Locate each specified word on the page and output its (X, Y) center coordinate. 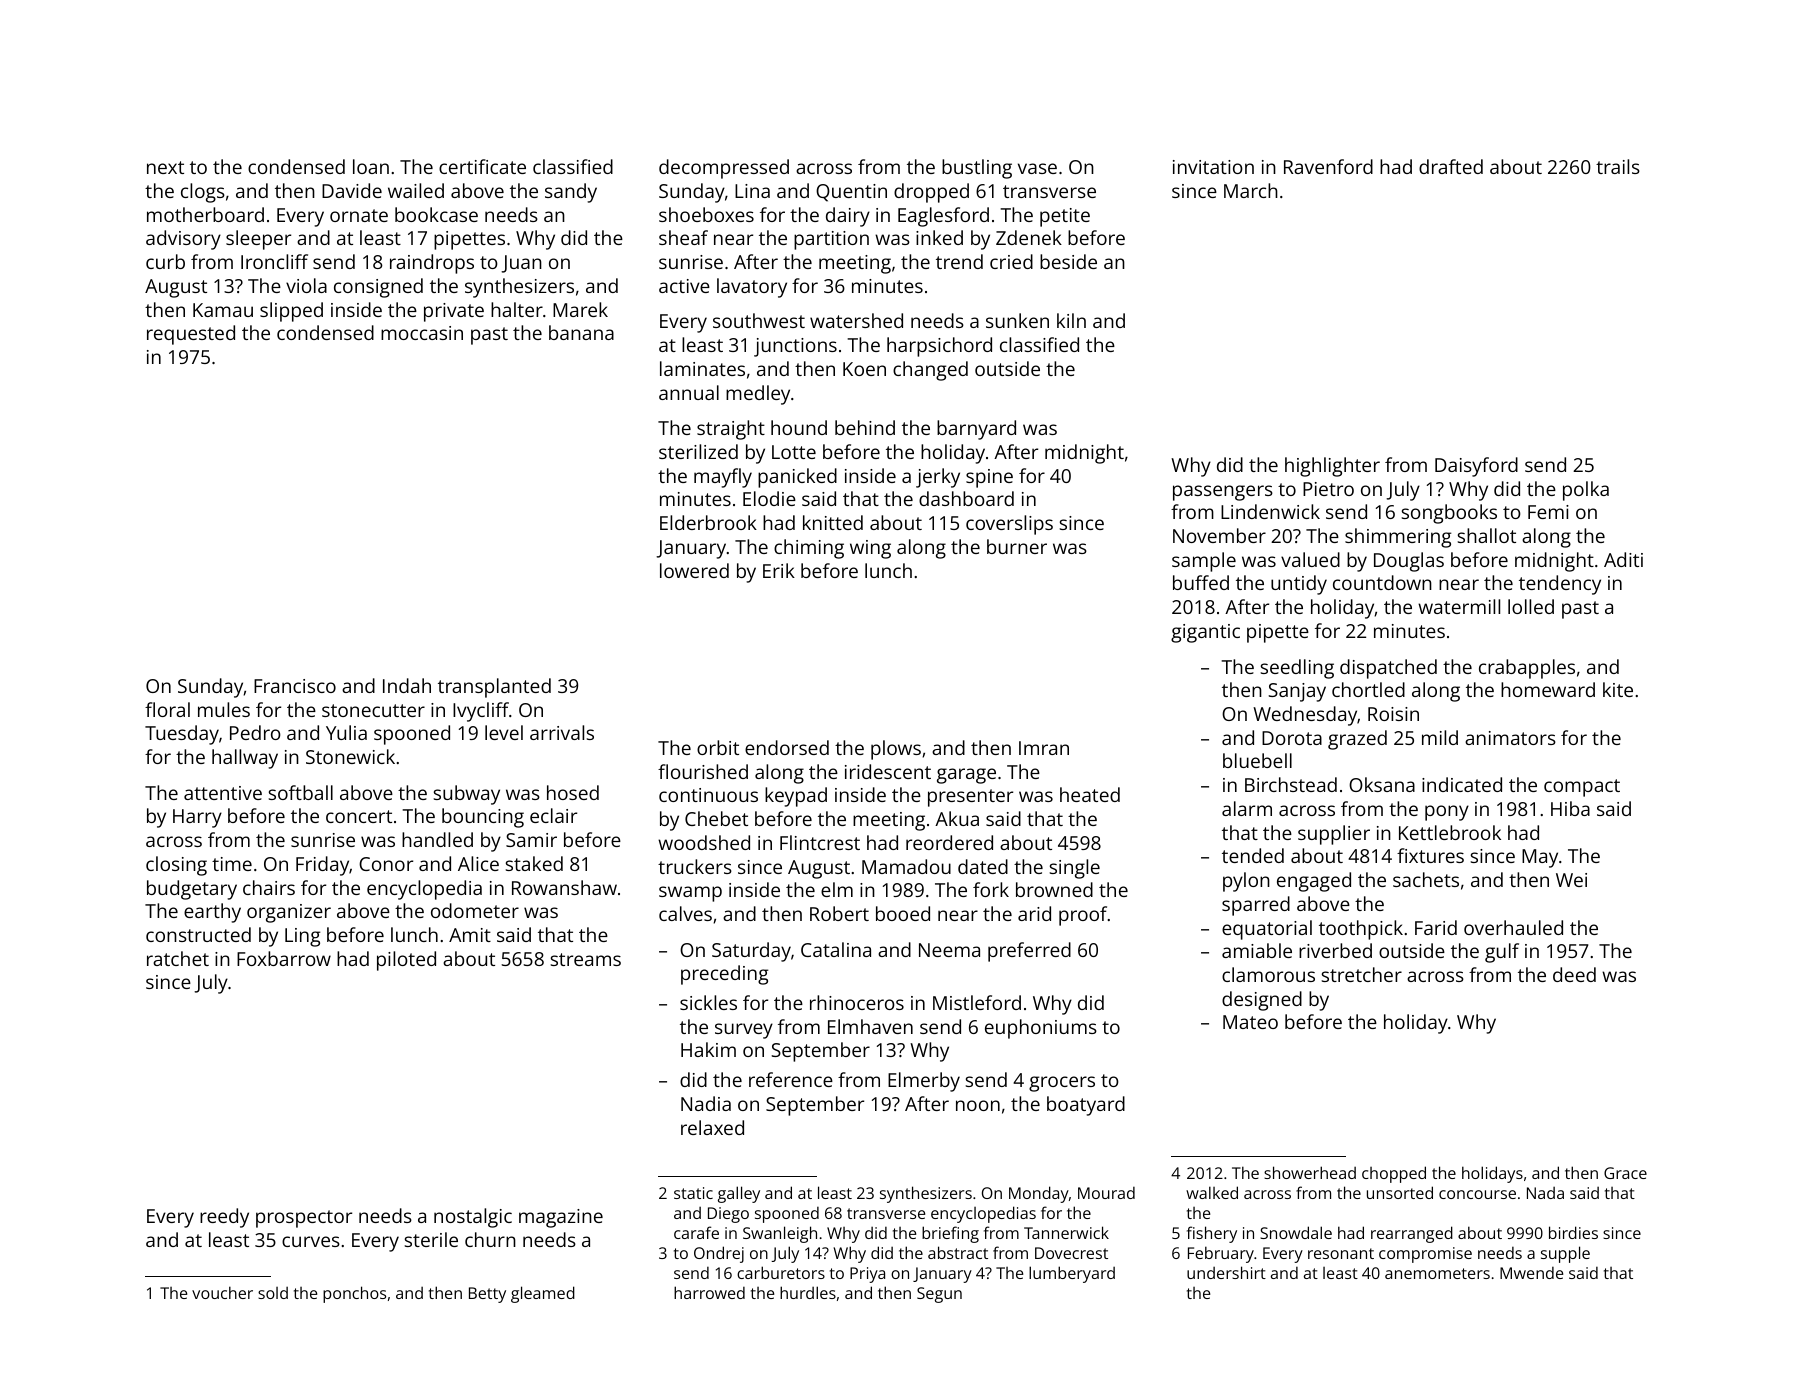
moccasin (422, 333)
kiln (1071, 320)
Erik (779, 570)
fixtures (1430, 855)
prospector (304, 1219)
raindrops (432, 264)
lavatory (752, 288)
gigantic (1205, 633)
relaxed (712, 1127)
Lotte (794, 452)
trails (1618, 166)
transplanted (494, 688)
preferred (1029, 952)
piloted (406, 961)
